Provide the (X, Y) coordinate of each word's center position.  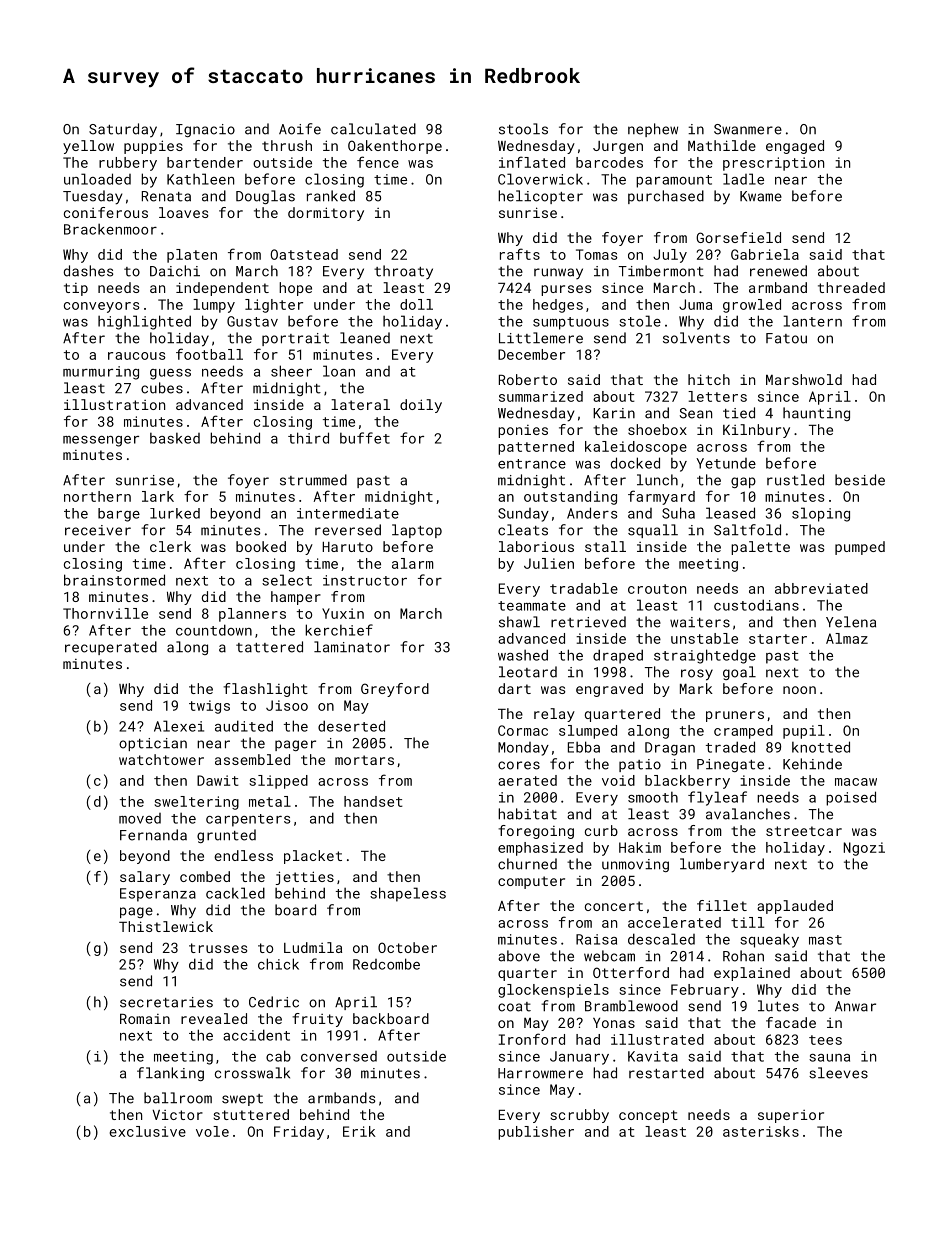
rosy (697, 675)
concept (648, 1116)
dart (514, 688)
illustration (114, 404)
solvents (696, 338)
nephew (653, 130)
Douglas (265, 197)
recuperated (111, 648)
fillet (722, 905)
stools (523, 129)
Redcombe (386, 964)
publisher (536, 1133)
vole (212, 1131)
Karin (614, 413)
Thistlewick (166, 926)
